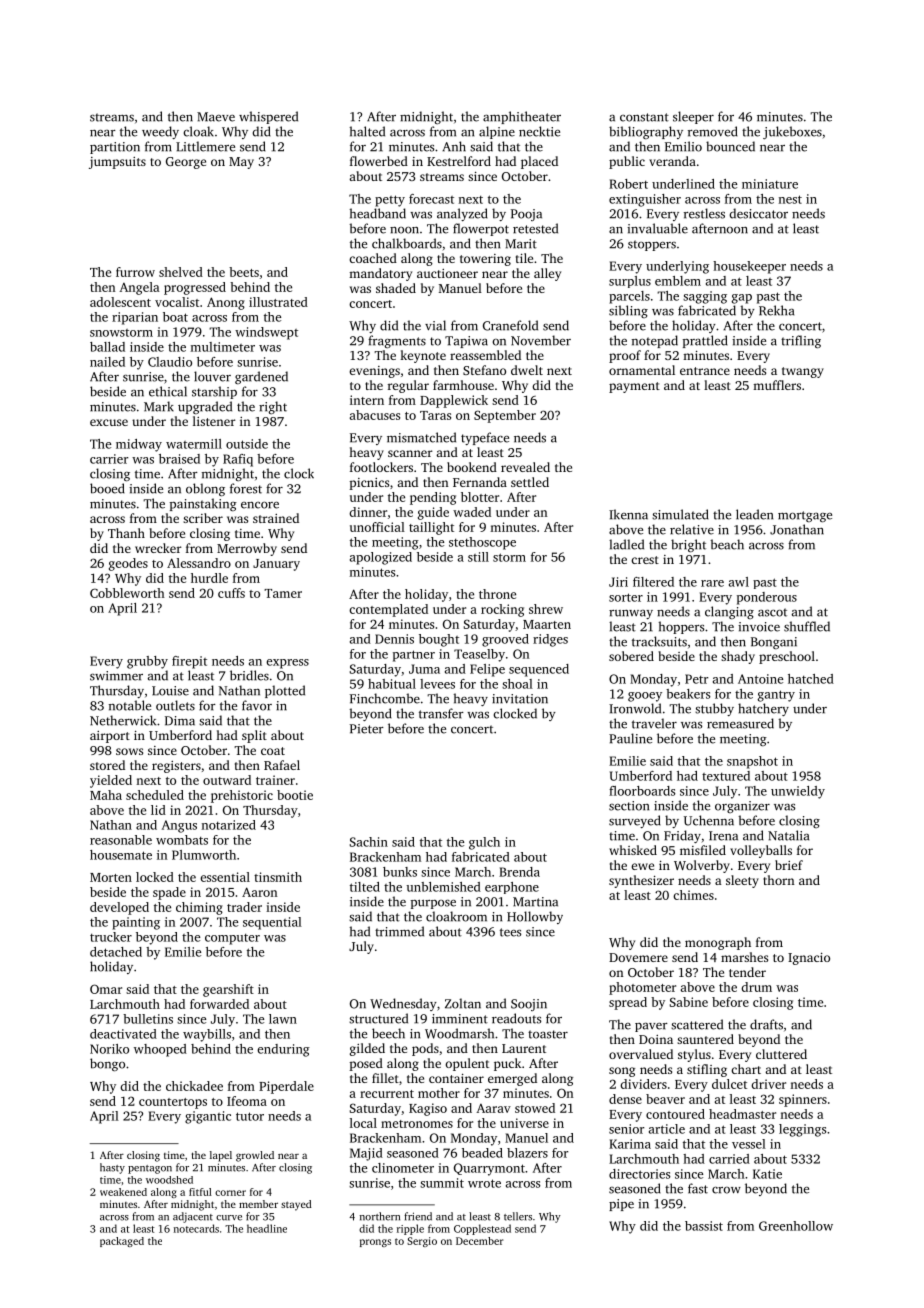  What do you see at coordinates (147, 662) in the document?
I see `grubby` at bounding box center [147, 662].
